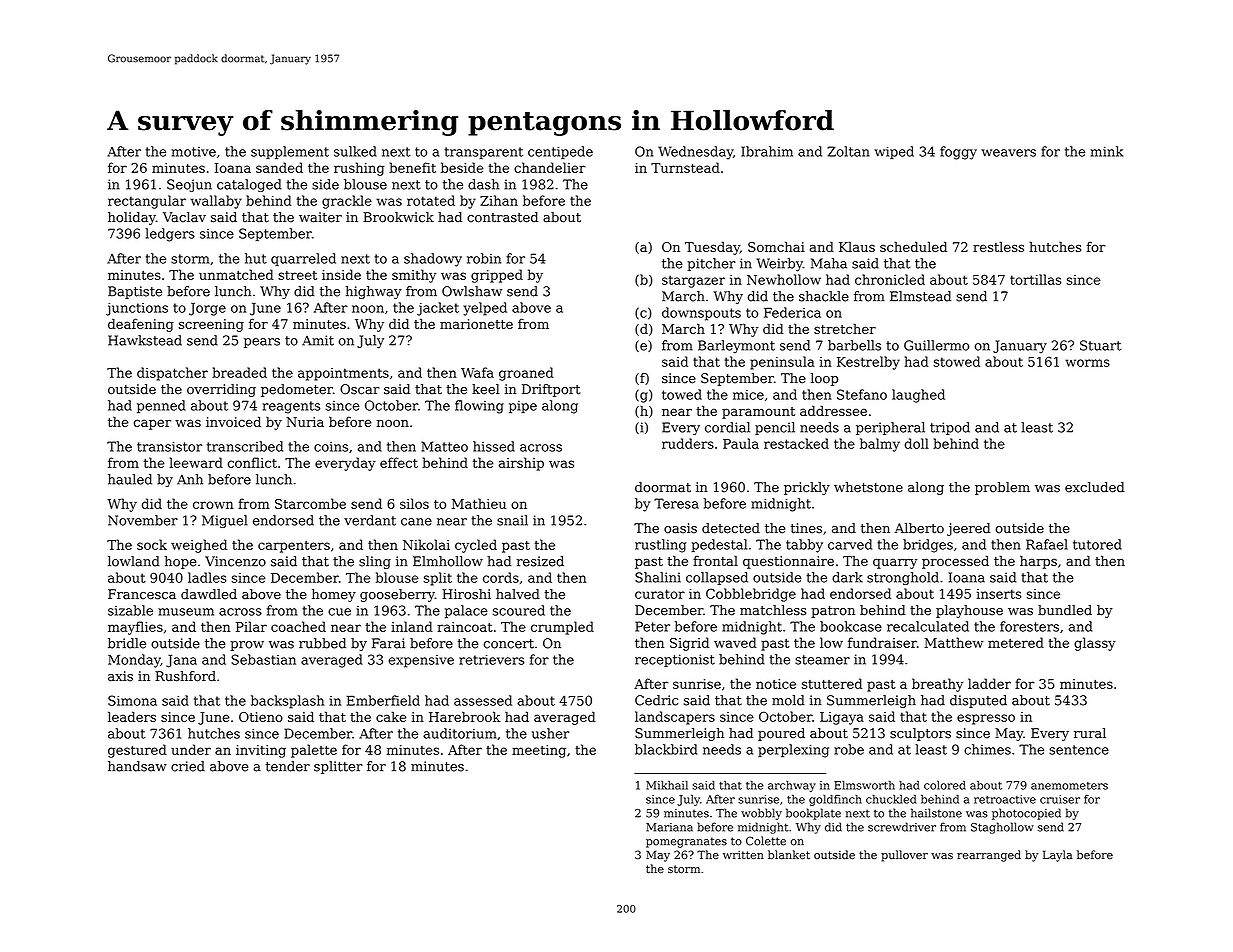 The width and height of the screenshot is (1233, 952). What do you see at coordinates (656, 700) in the screenshot?
I see `Cedric` at bounding box center [656, 700].
